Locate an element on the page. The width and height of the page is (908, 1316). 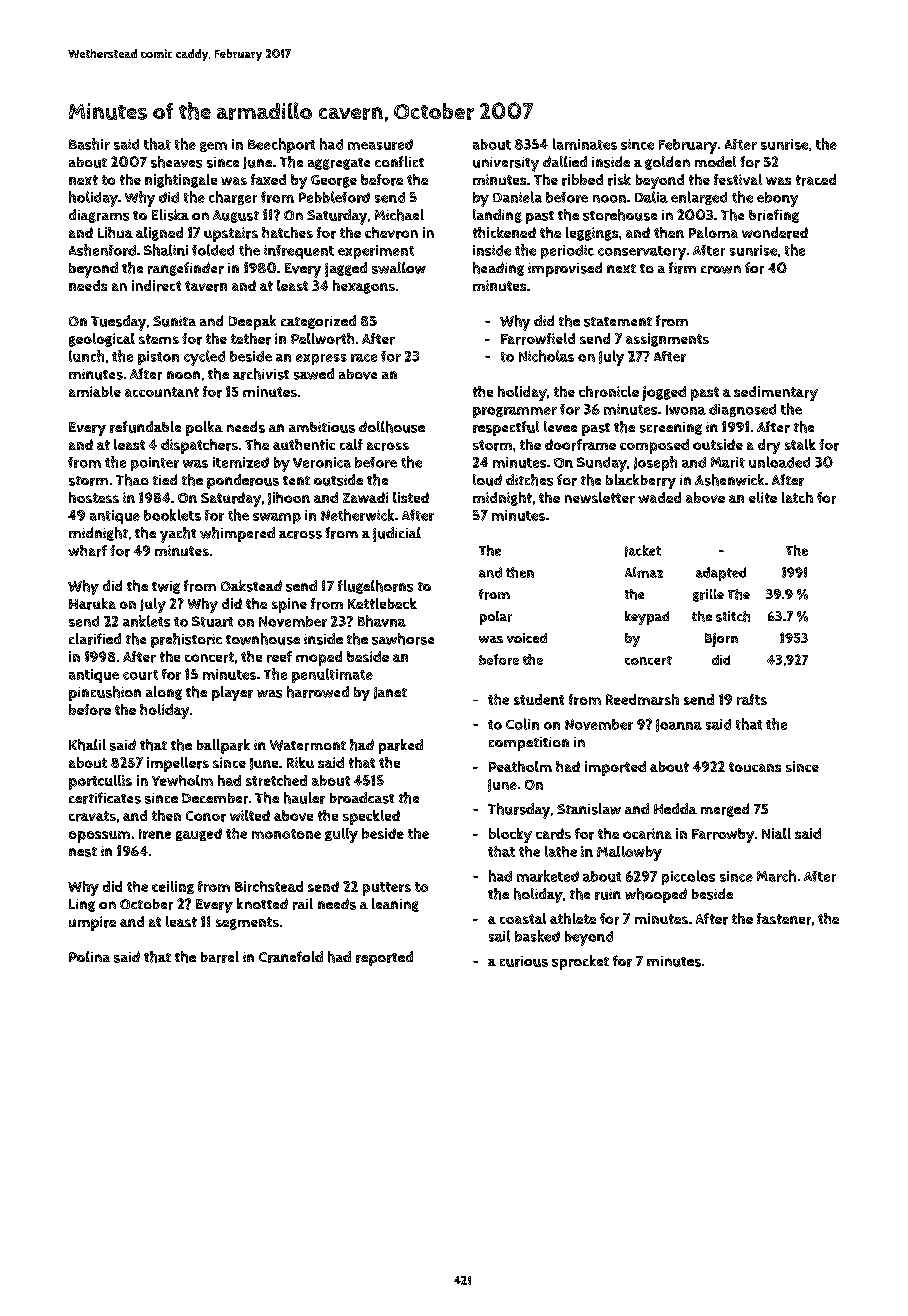
adapted is located at coordinates (721, 574).
